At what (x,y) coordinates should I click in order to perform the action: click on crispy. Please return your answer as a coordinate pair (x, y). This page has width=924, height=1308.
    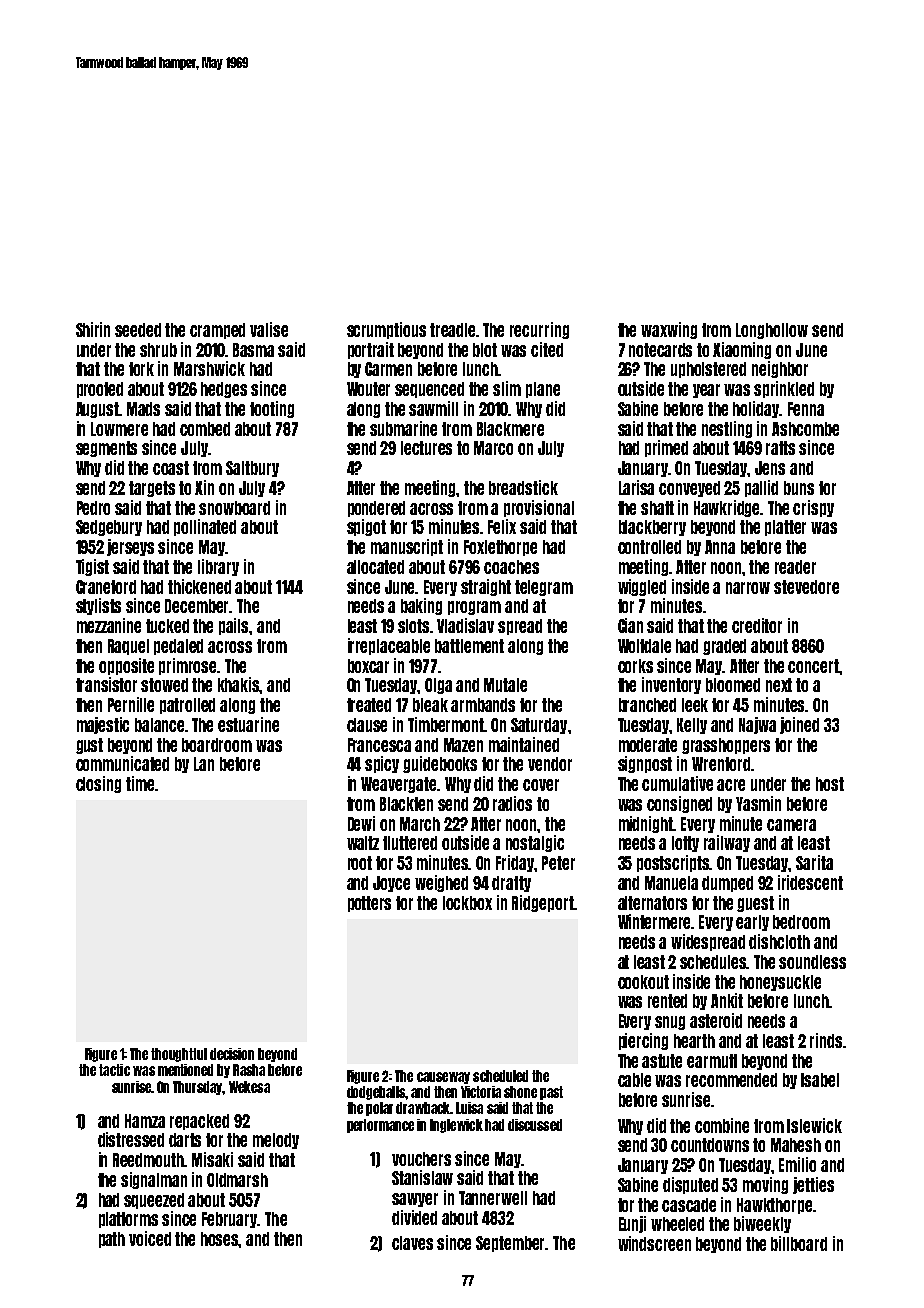
    Looking at the image, I should click on (813, 508).
